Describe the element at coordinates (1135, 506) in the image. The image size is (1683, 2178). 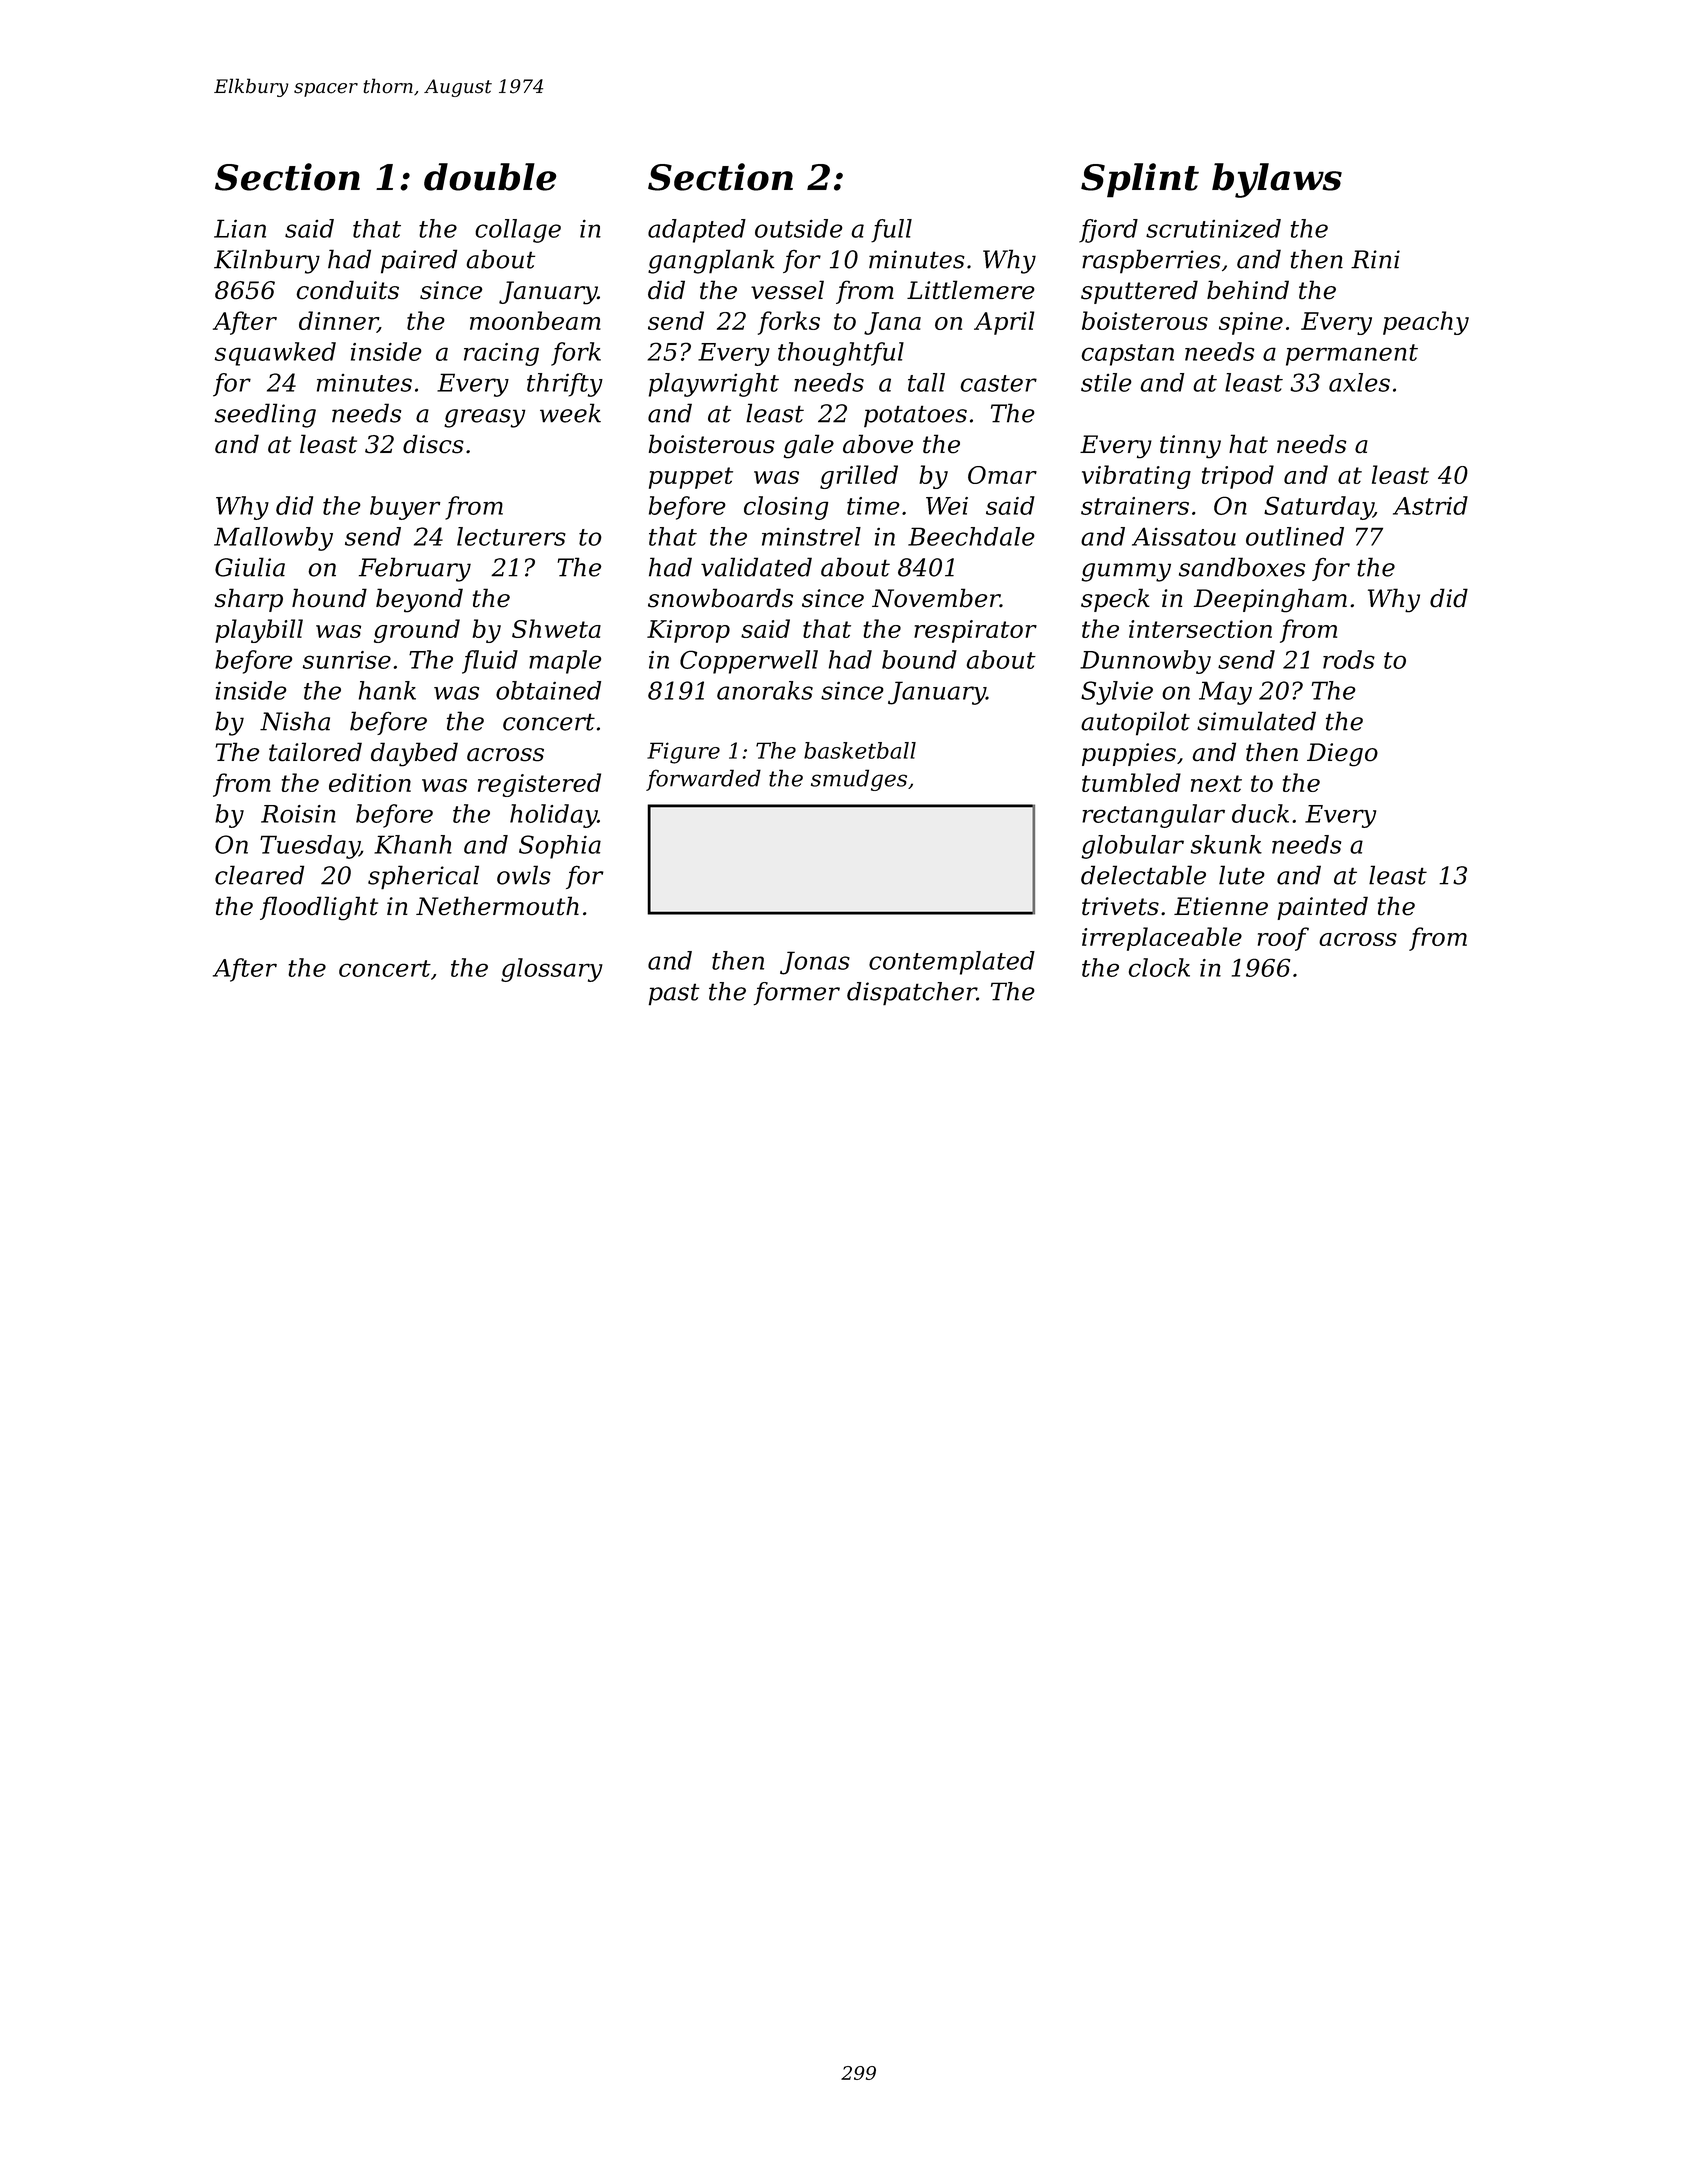
I see `strainers` at that location.
